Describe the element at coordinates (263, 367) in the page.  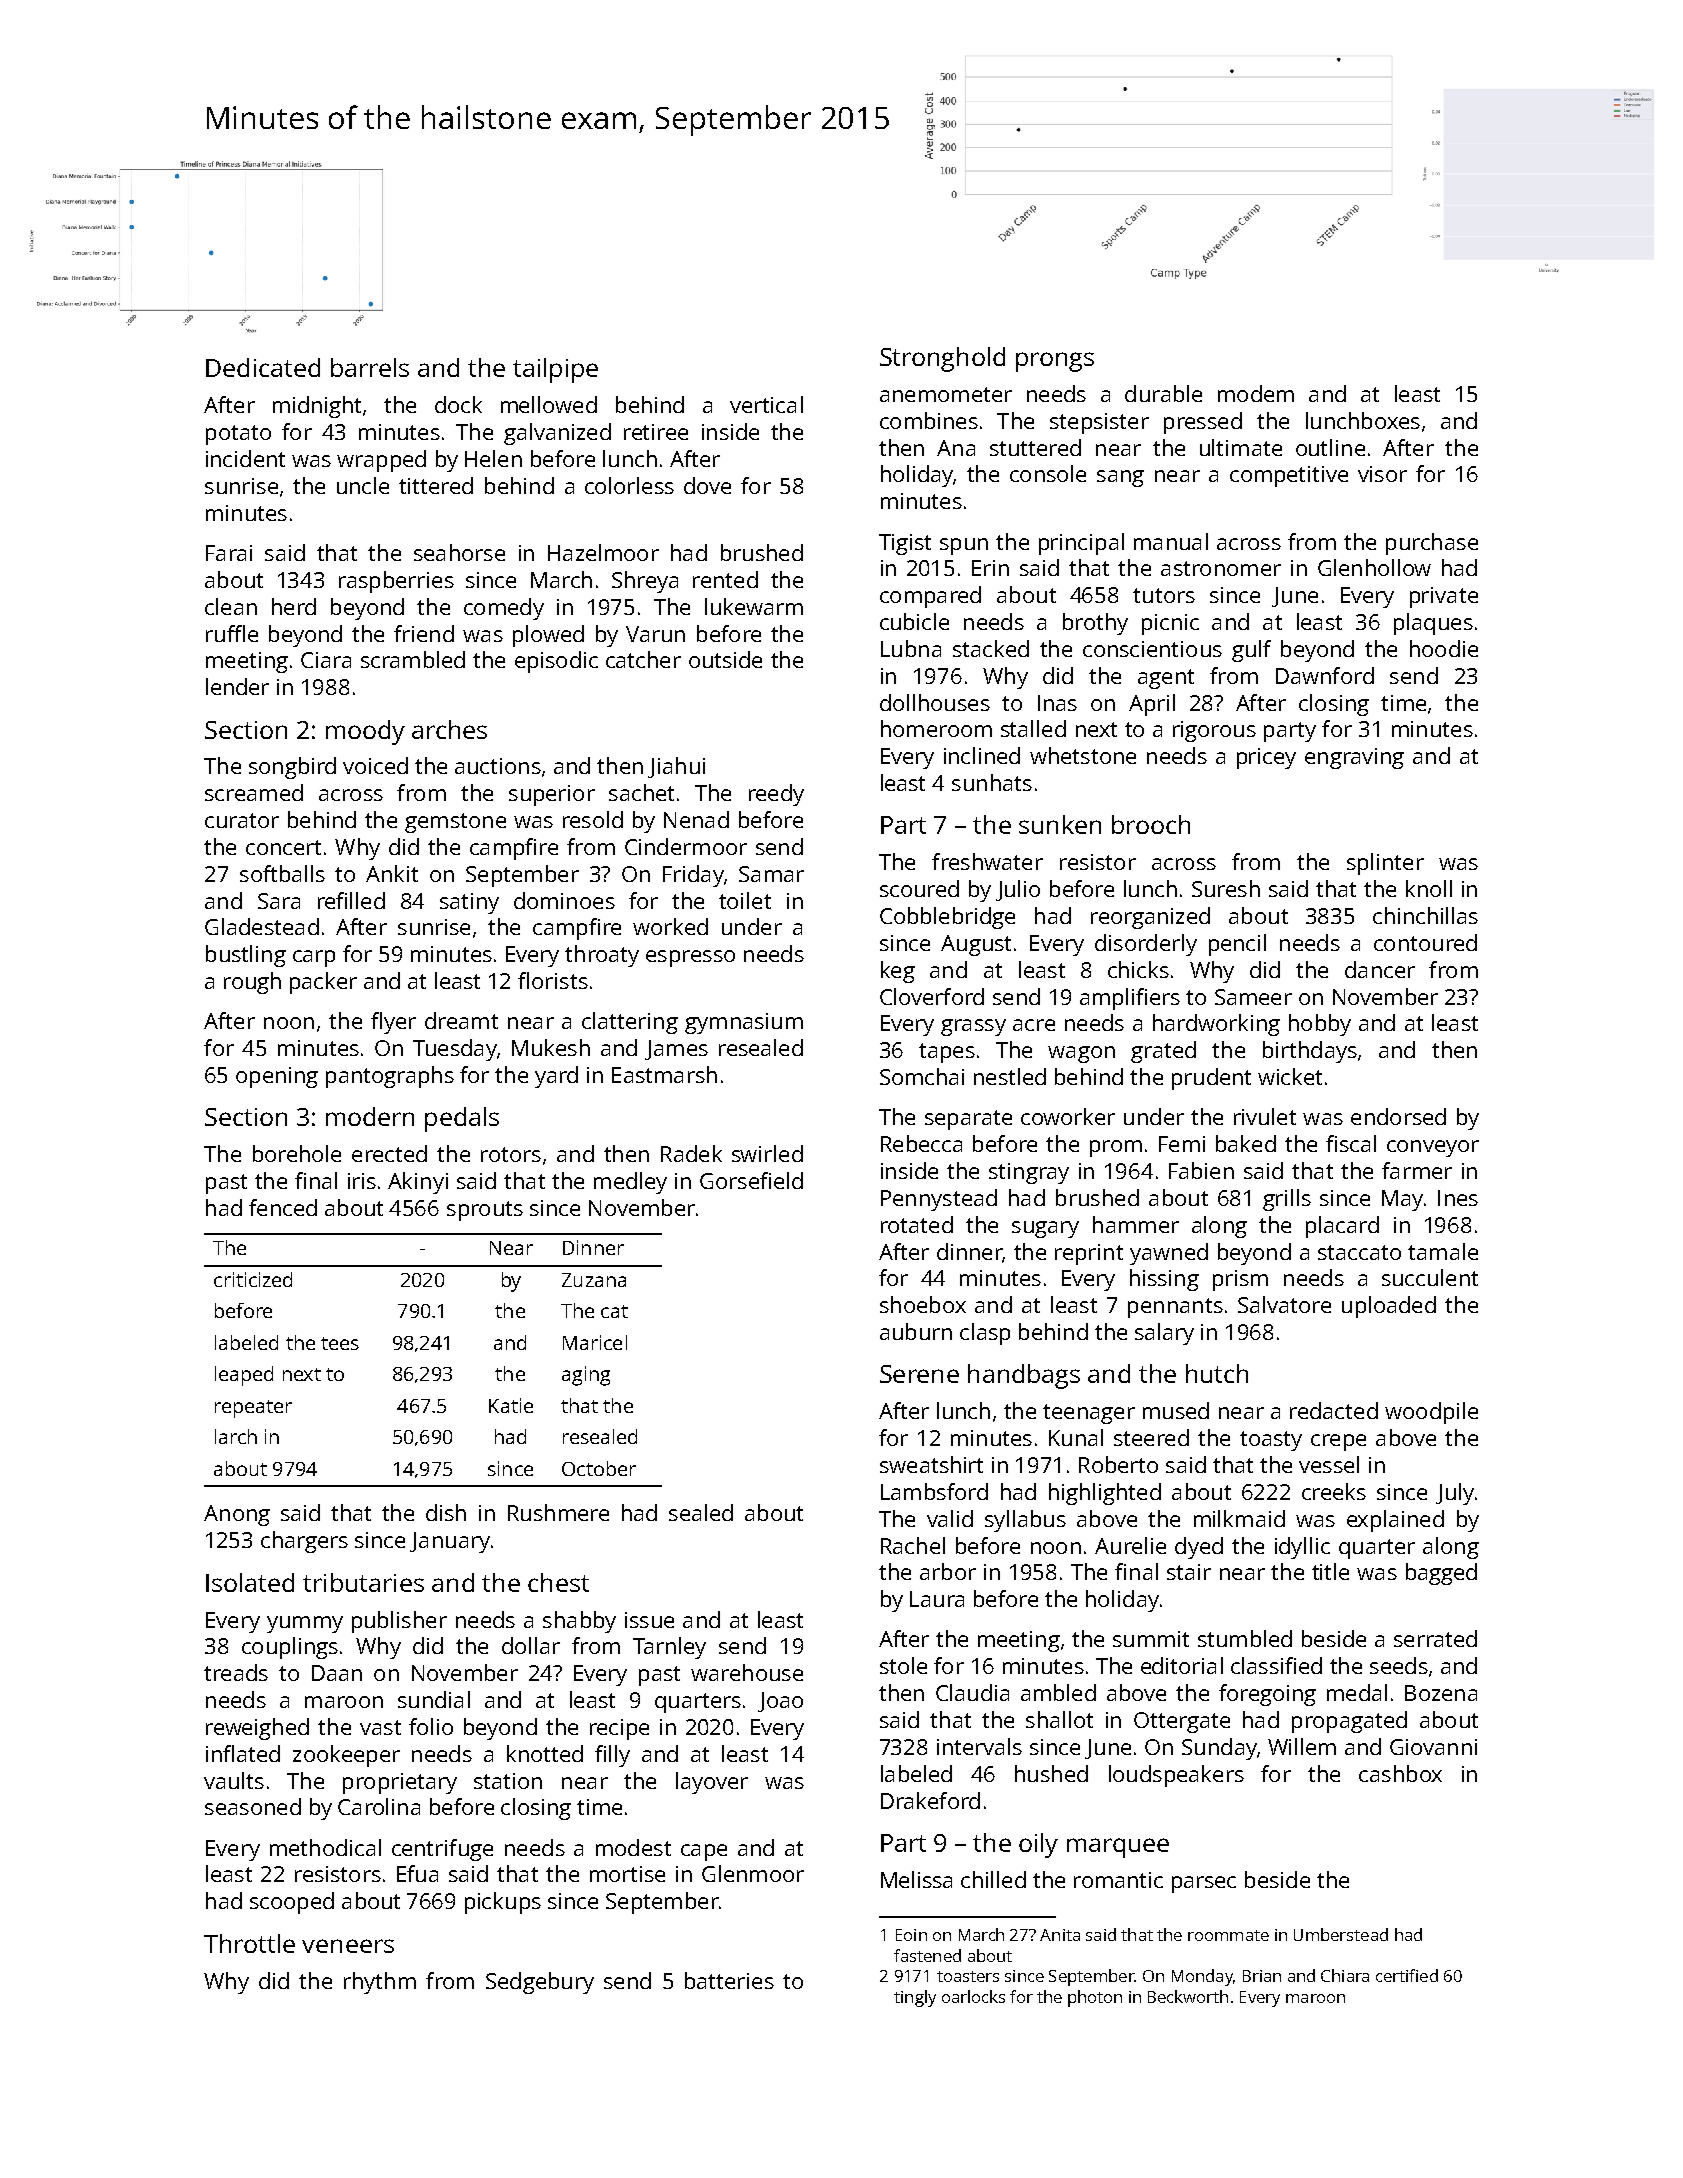
I see `Dedicated` at that location.
